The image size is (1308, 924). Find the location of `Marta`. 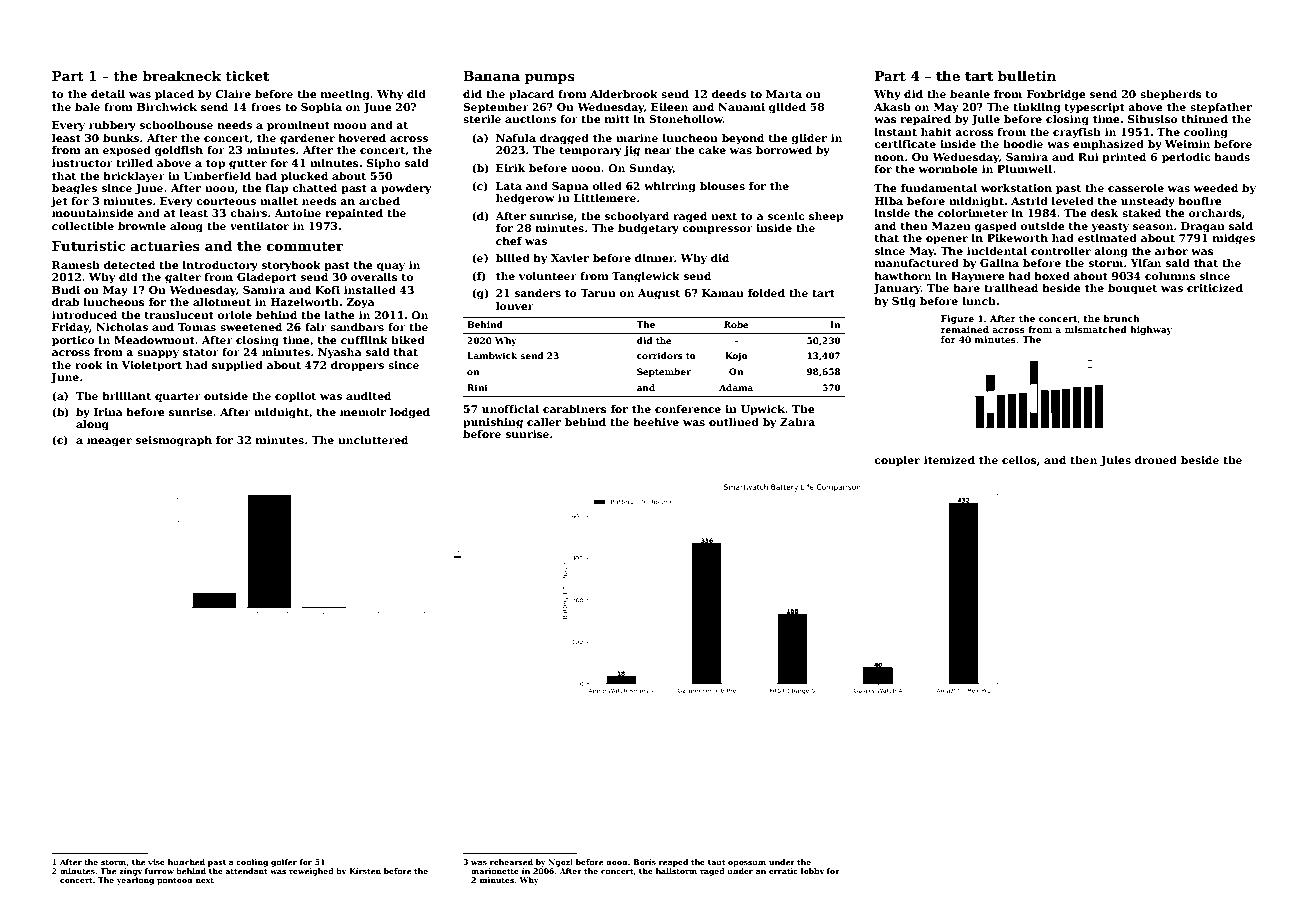

Marta is located at coordinates (784, 94).
